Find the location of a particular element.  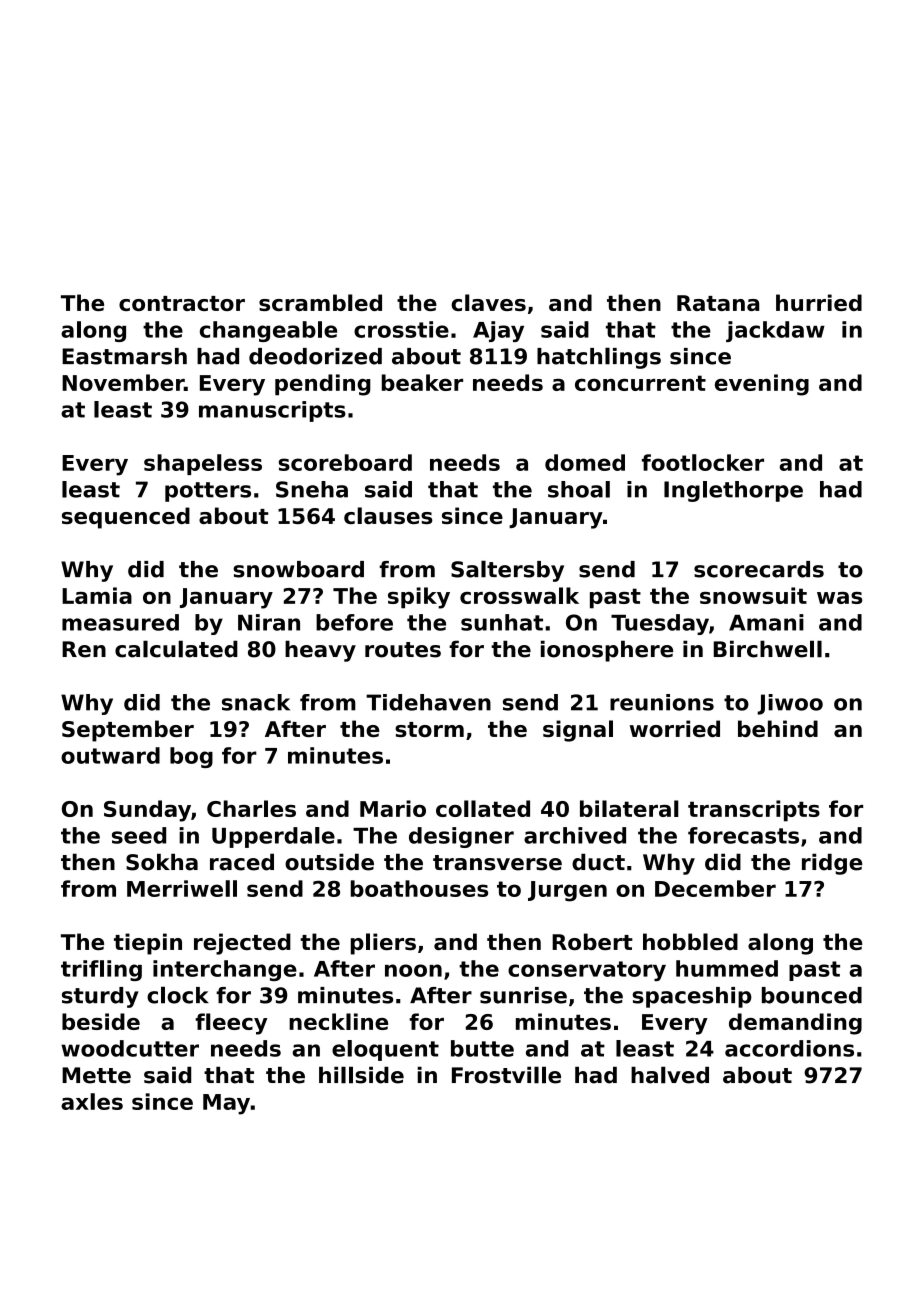

manuscripts is located at coordinates (272, 411).
